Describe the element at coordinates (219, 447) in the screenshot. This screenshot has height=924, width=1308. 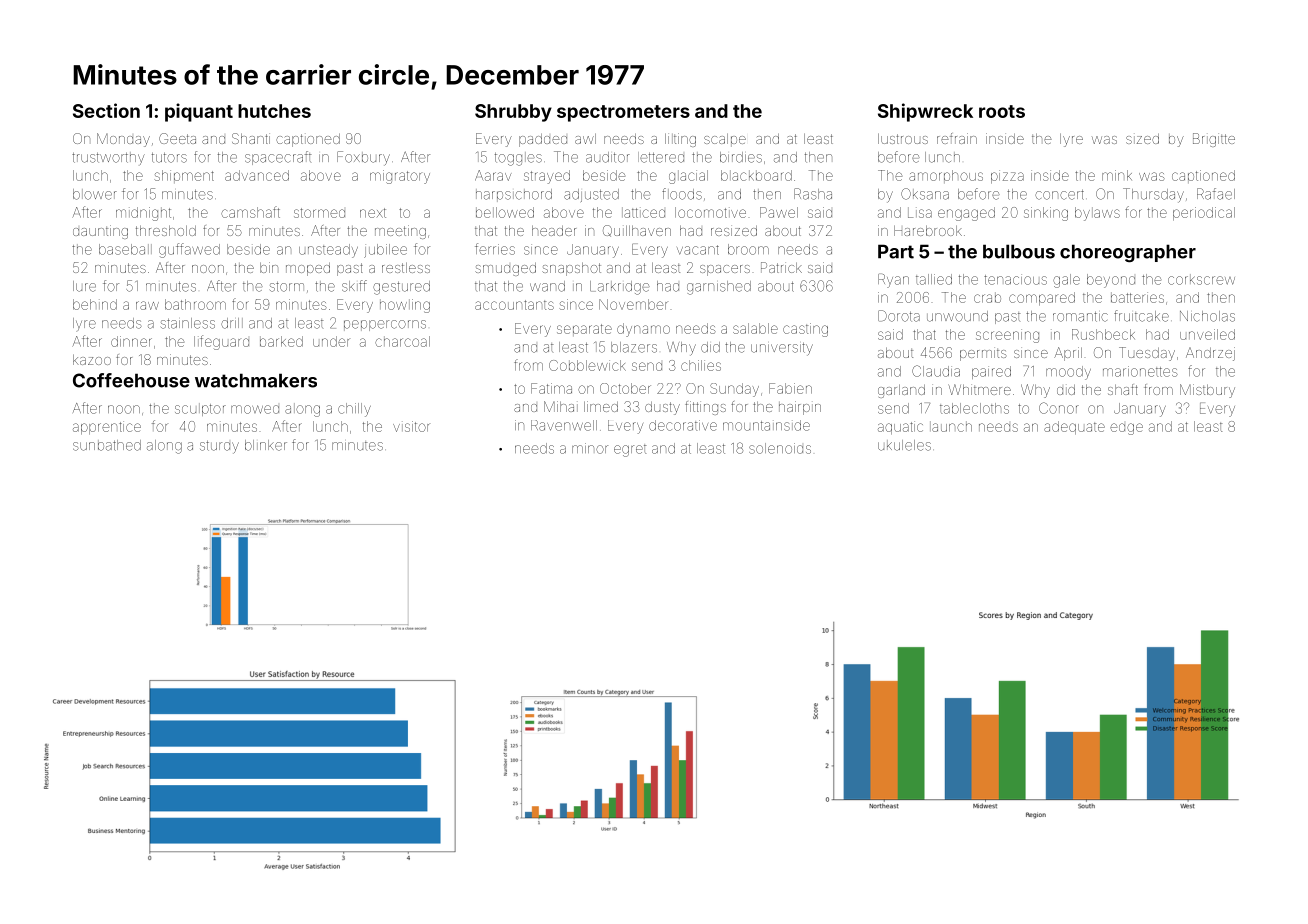
I see `sturdy` at that location.
